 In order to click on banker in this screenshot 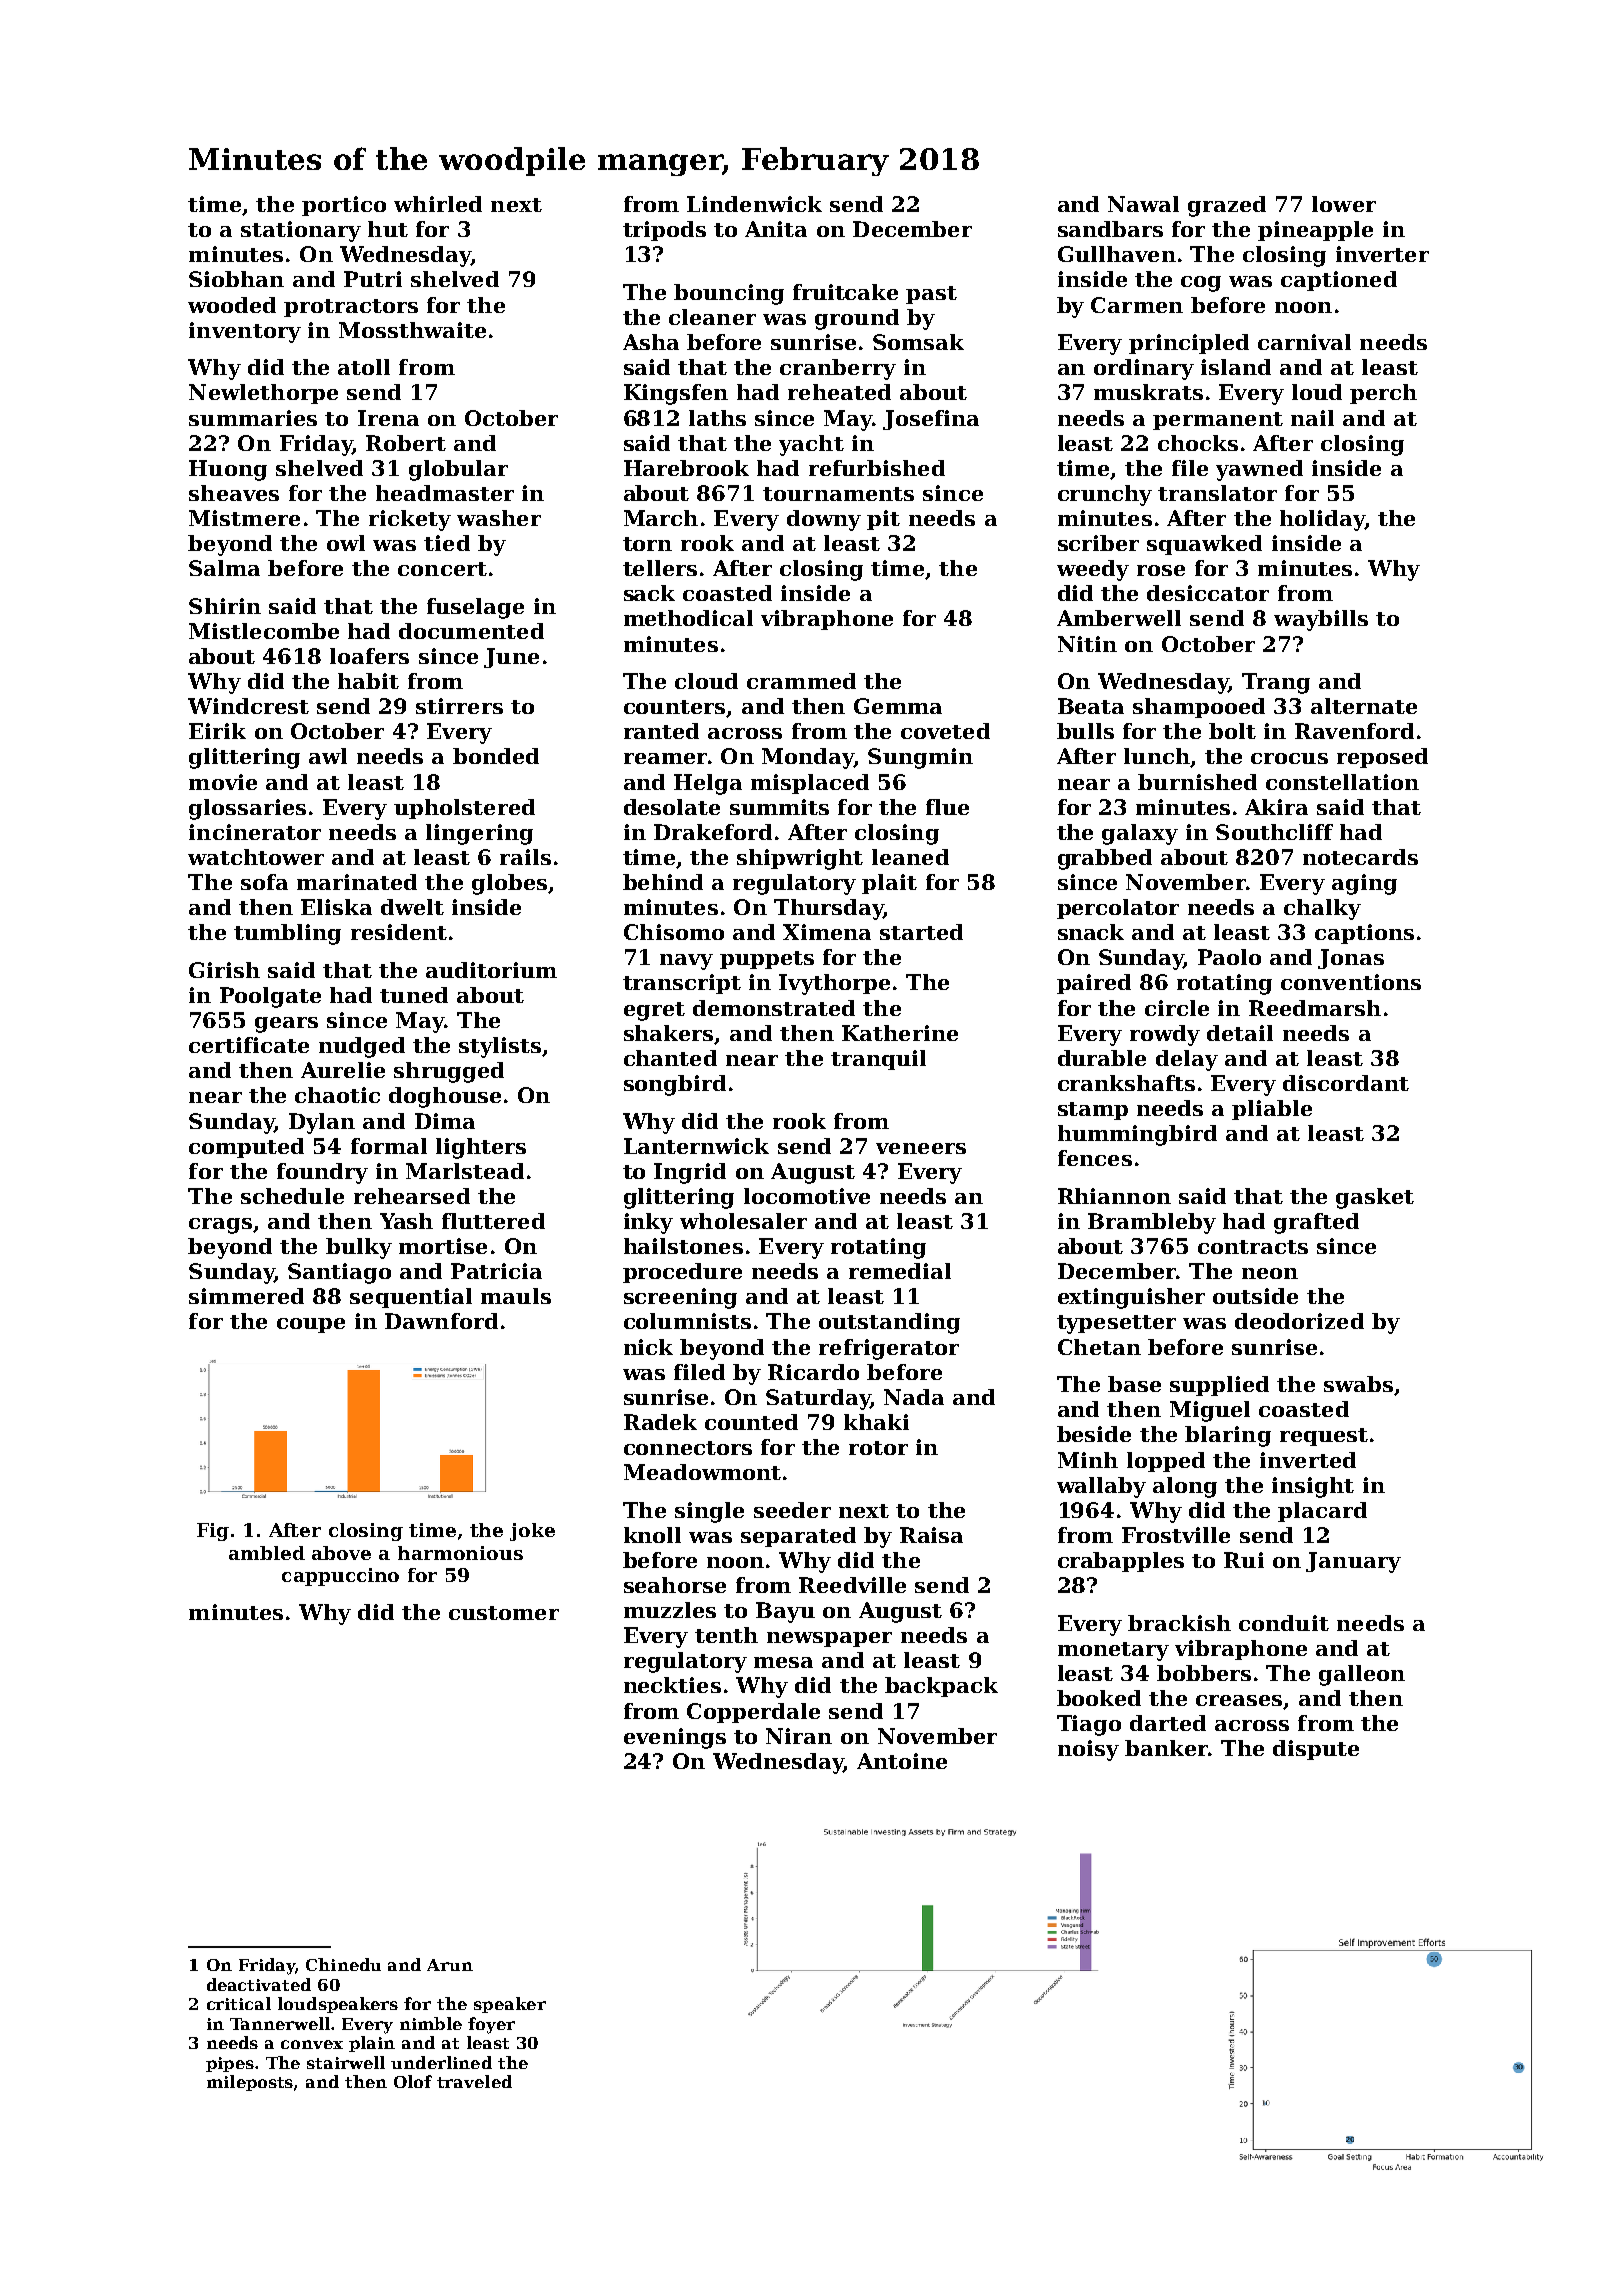, I will do `click(1166, 1748)`.
